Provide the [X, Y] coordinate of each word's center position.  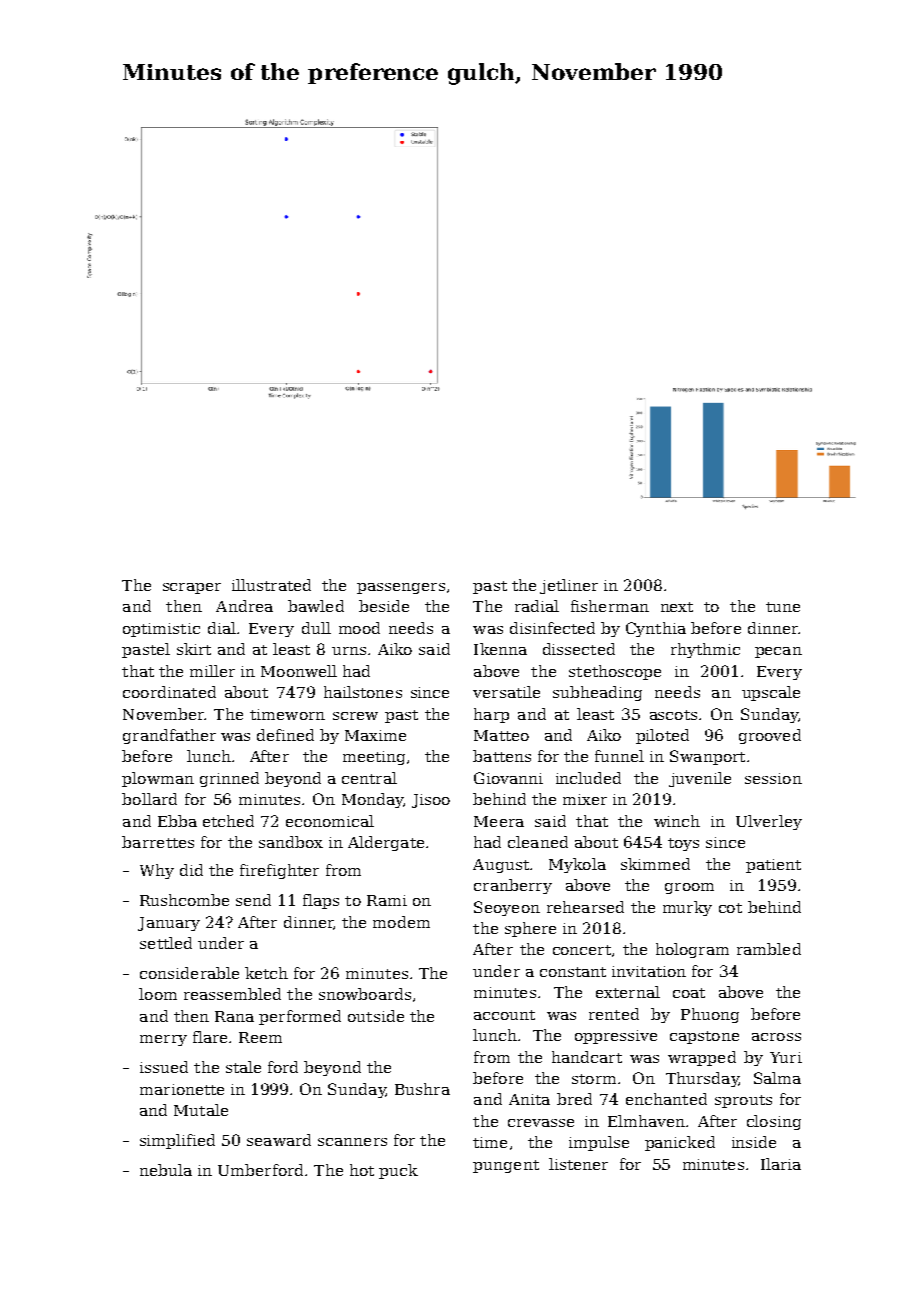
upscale [771, 693]
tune [783, 607]
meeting [374, 758]
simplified [177, 1141]
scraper [192, 588]
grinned [229, 779]
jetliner [569, 586]
